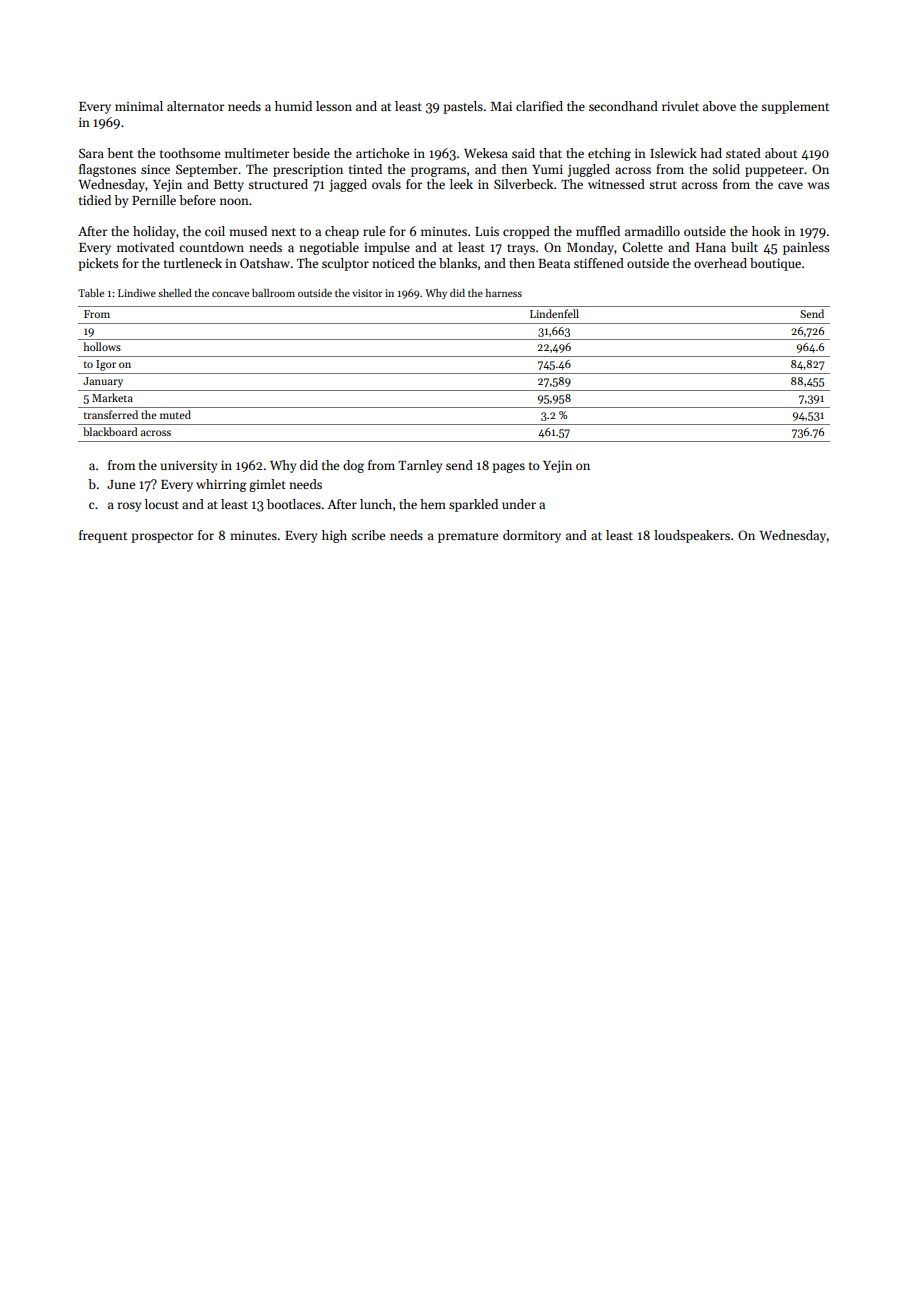 This document has width=908, height=1316. I want to click on pages, so click(508, 468).
